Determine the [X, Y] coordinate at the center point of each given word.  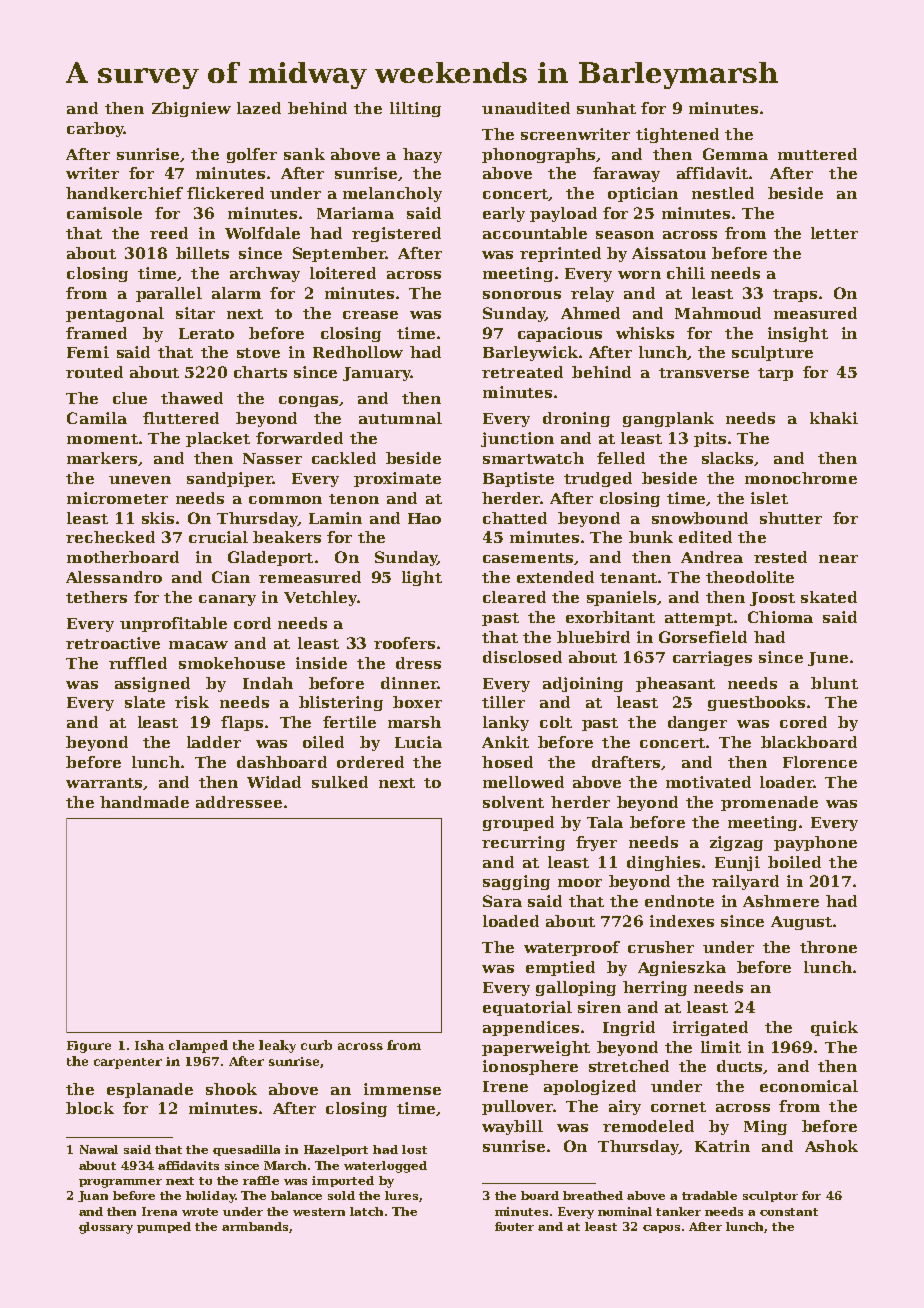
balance [296, 1195]
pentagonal [115, 314]
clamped [198, 1046]
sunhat [606, 108]
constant [789, 1212]
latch [366, 1211]
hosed [507, 762]
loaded [511, 921]
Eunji [737, 863]
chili [686, 273]
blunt [834, 683]
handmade [144, 802]
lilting [415, 109]
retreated [522, 372]
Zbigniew [191, 109]
